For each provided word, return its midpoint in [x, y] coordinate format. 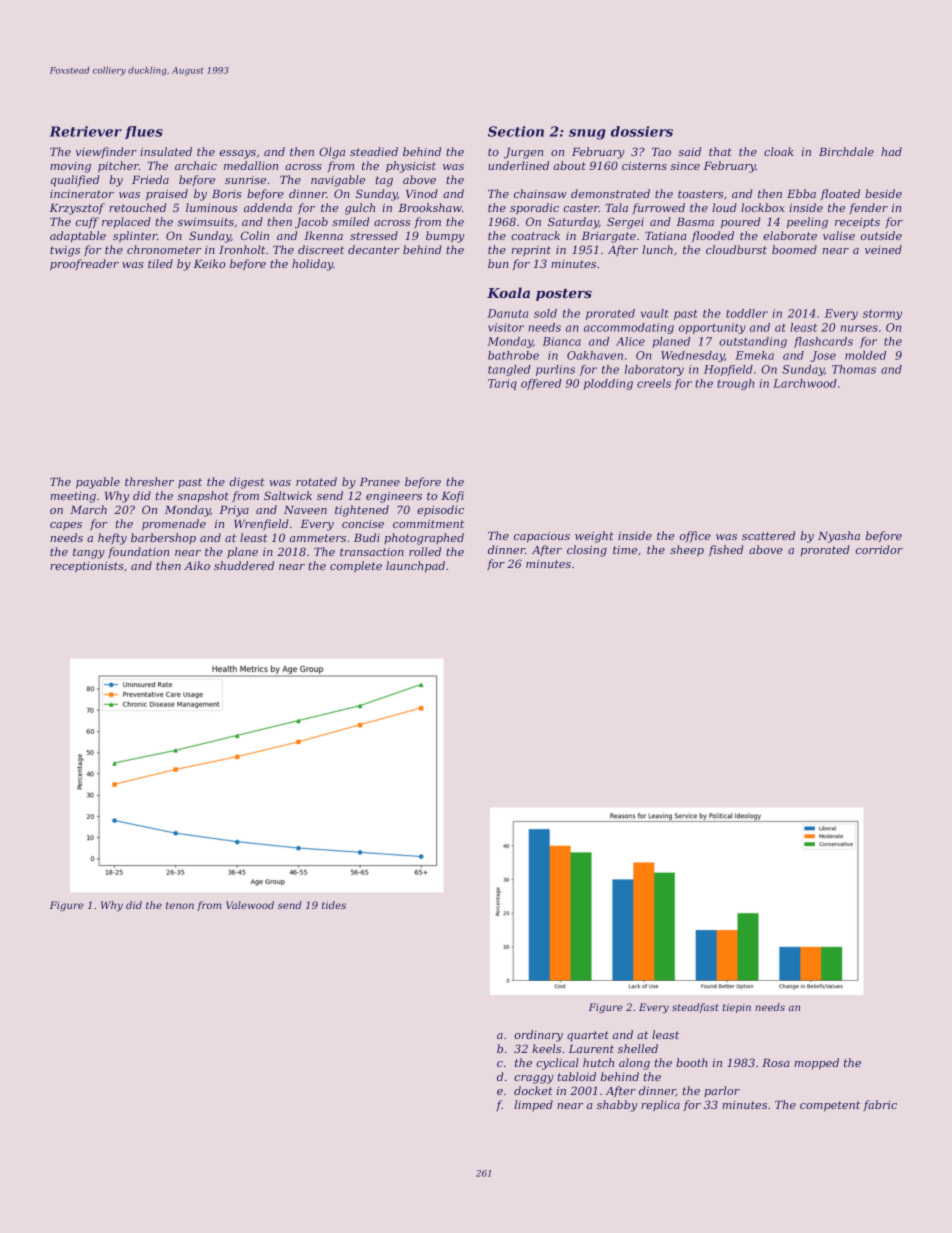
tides [334, 905]
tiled [160, 263]
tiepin [737, 1008]
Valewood [250, 905]
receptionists [87, 567]
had [891, 151]
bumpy [445, 237]
